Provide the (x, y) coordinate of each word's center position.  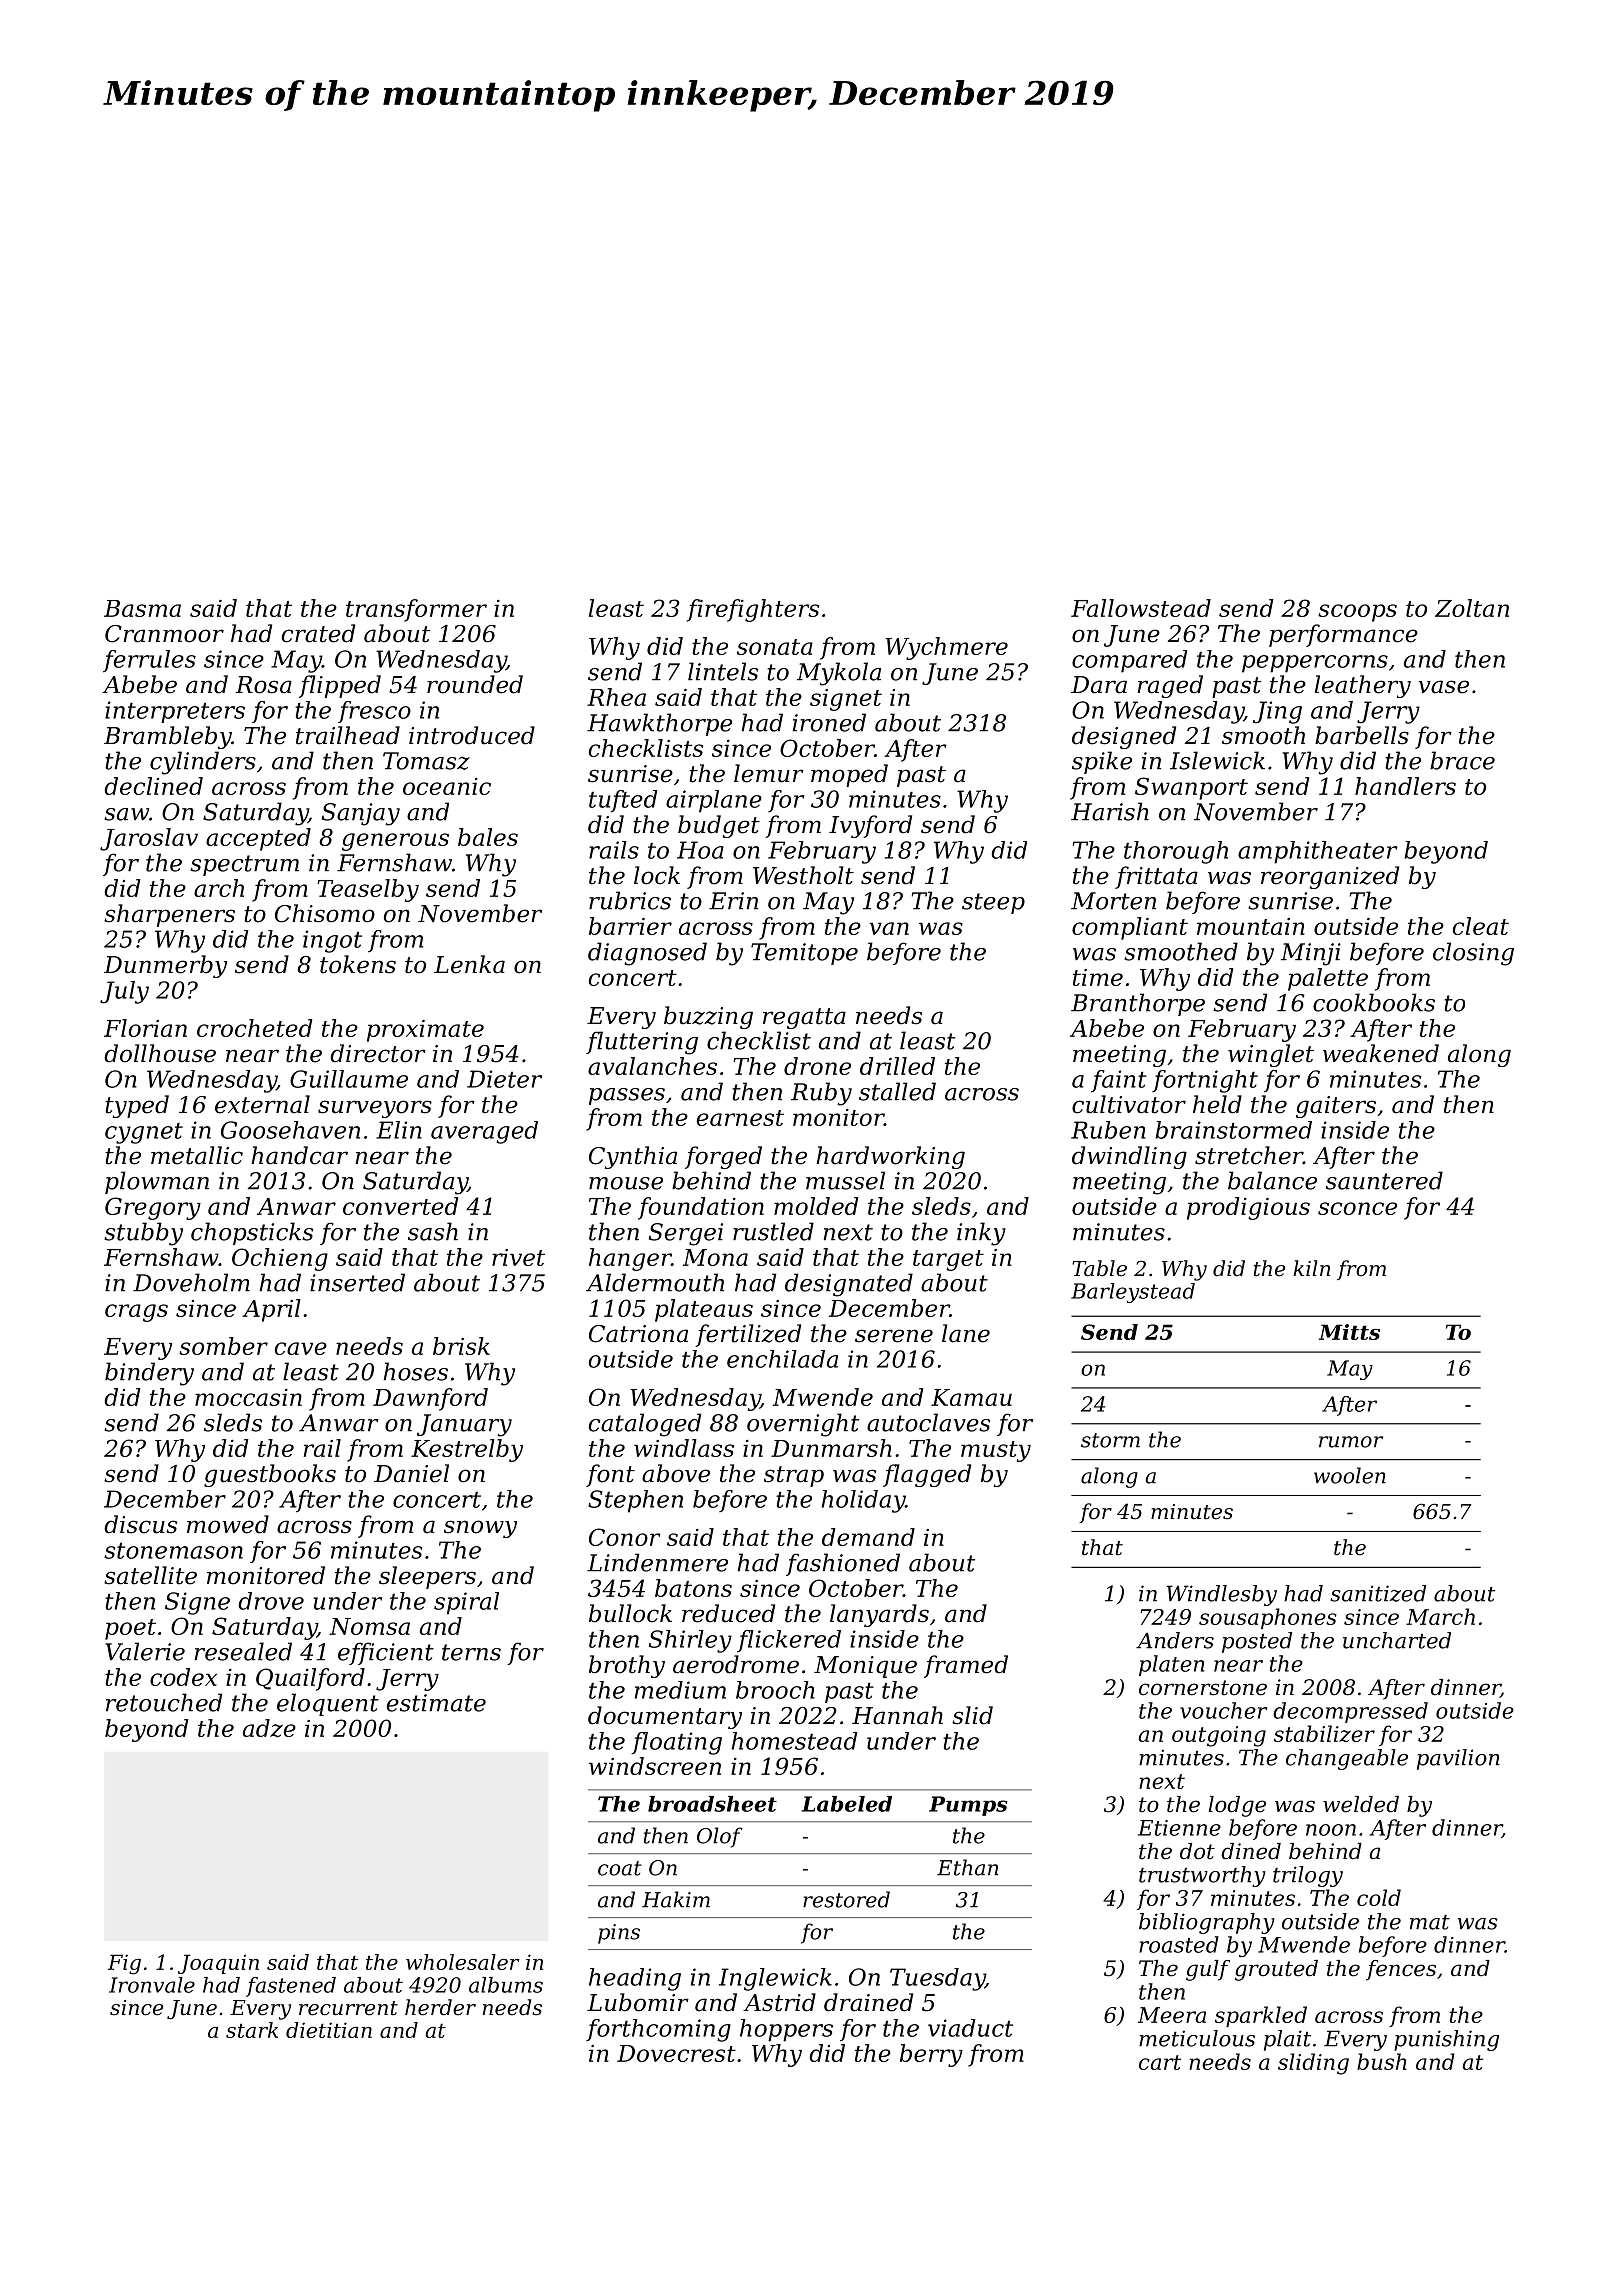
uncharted (1397, 1640)
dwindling (1129, 1157)
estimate (436, 1703)
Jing (1277, 712)
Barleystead (1133, 1293)
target (948, 1260)
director (378, 1053)
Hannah (897, 1715)
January (464, 1425)
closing (1473, 954)
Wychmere (946, 648)
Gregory (153, 1208)
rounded (475, 684)
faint (1119, 1081)
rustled (773, 1231)
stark (252, 2030)
